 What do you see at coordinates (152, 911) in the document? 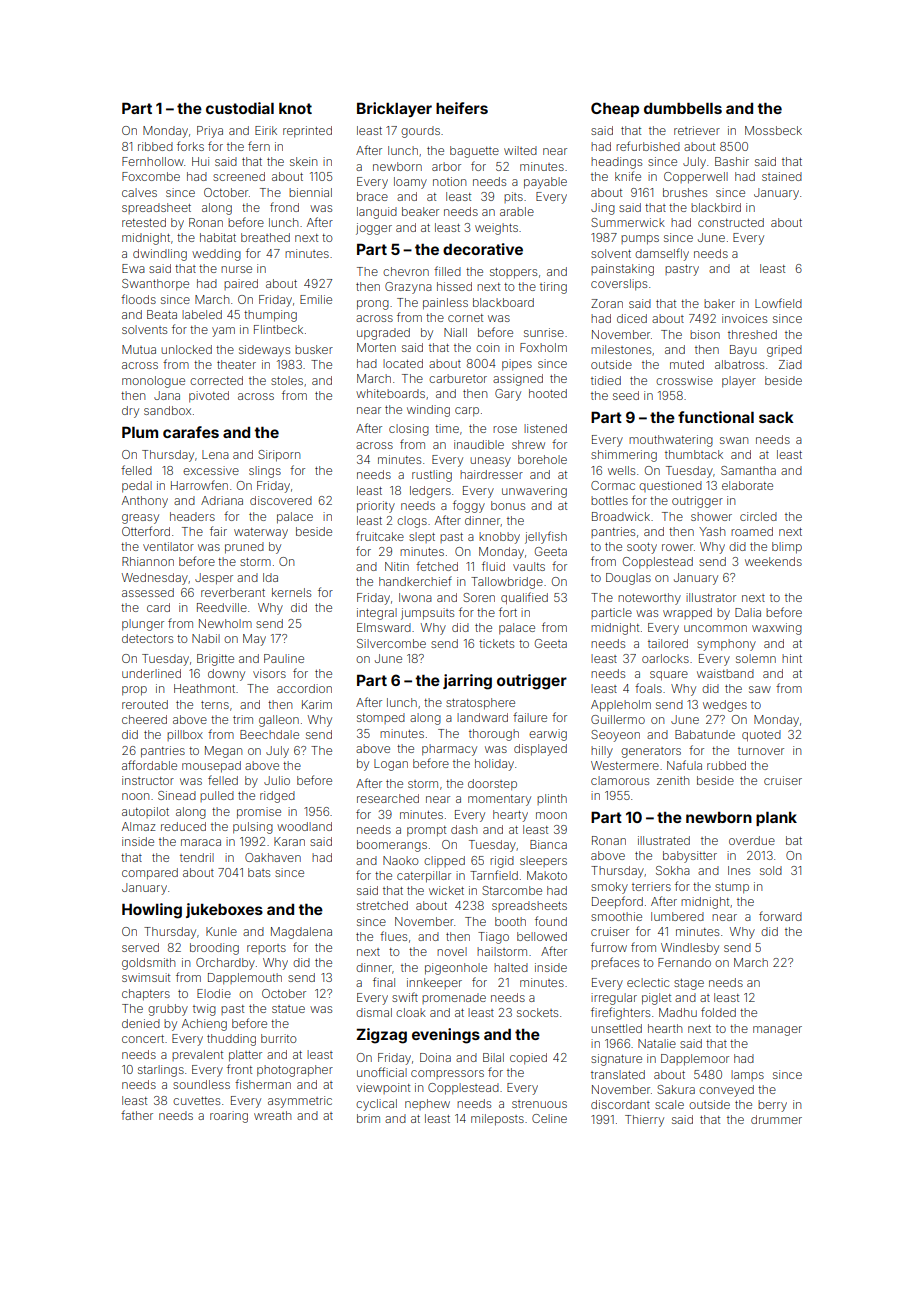
I see `Howling` at bounding box center [152, 911].
